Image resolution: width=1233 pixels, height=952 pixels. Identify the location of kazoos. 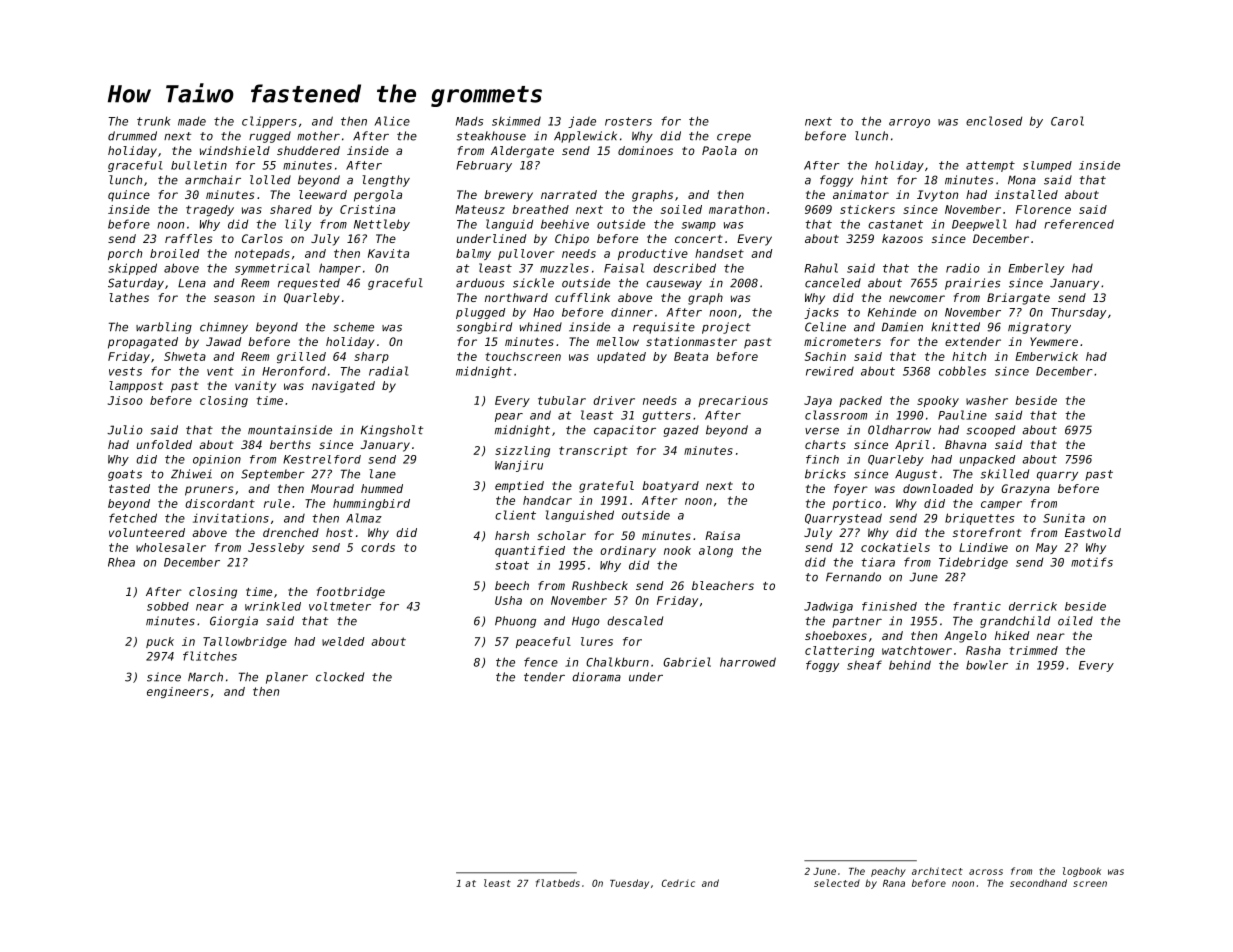
(902, 238).
